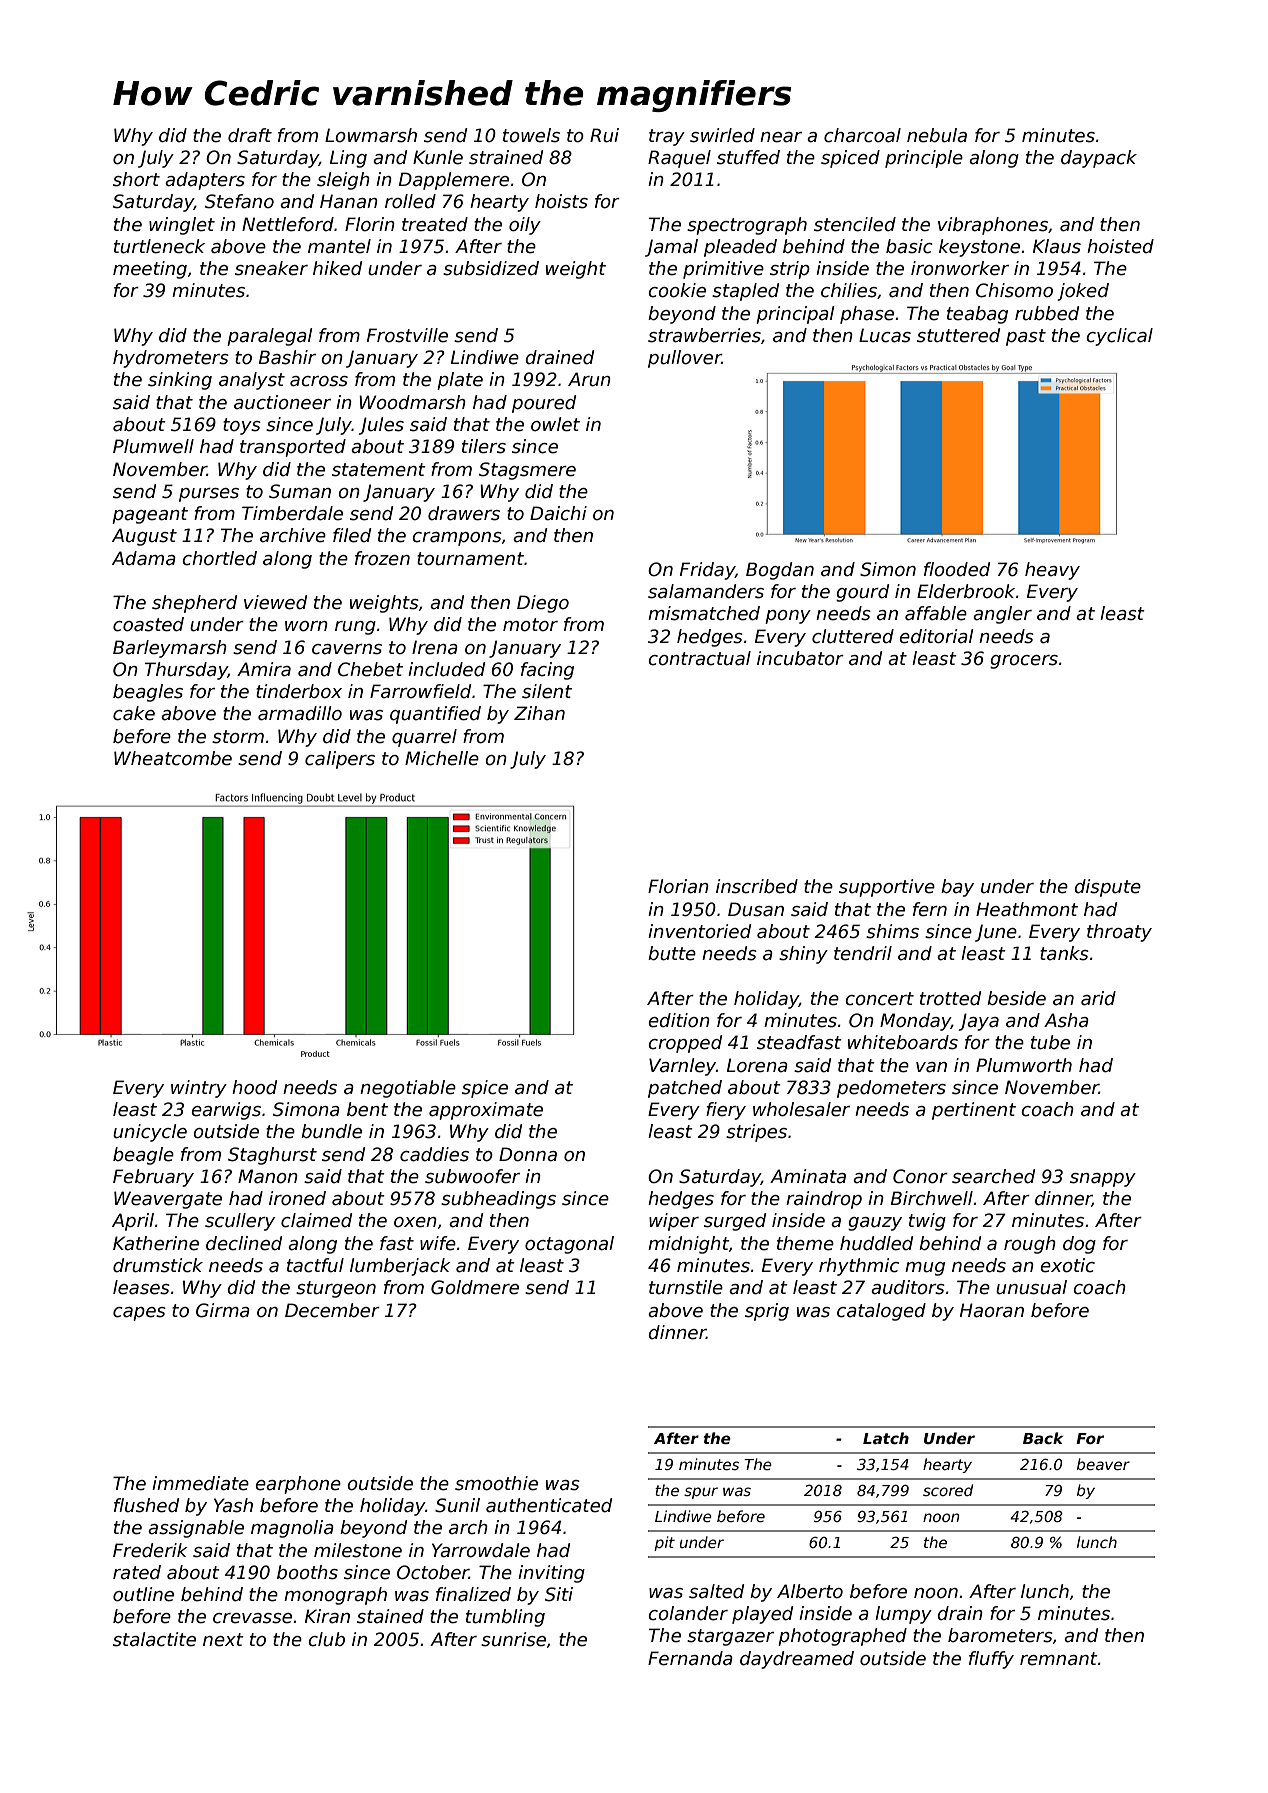 This screenshot has height=1793, width=1268. What do you see at coordinates (292, 513) in the screenshot?
I see `Timberdale` at bounding box center [292, 513].
